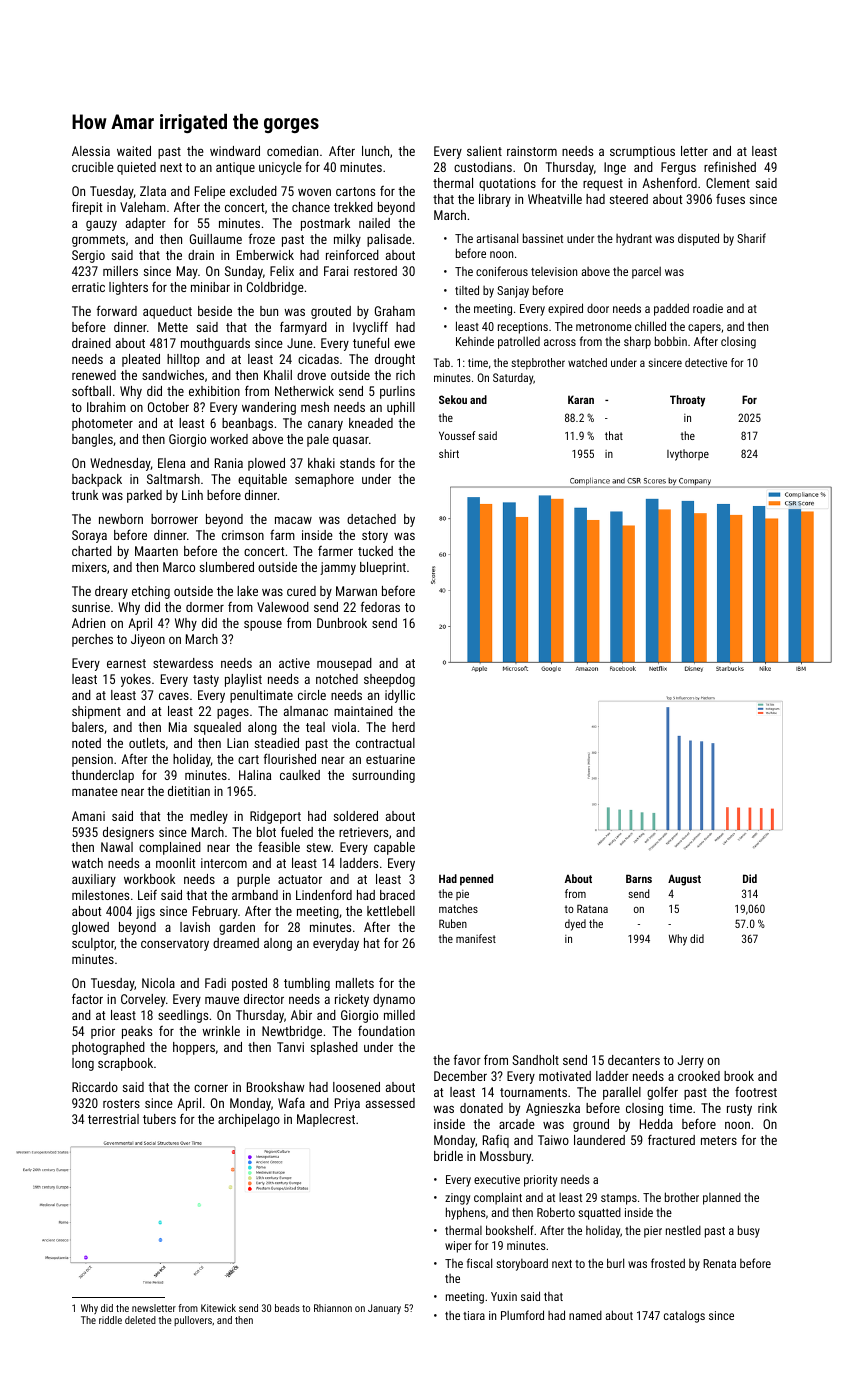 The width and height of the page is (849, 1400). I want to click on Ivythorpe, so click(688, 455).
